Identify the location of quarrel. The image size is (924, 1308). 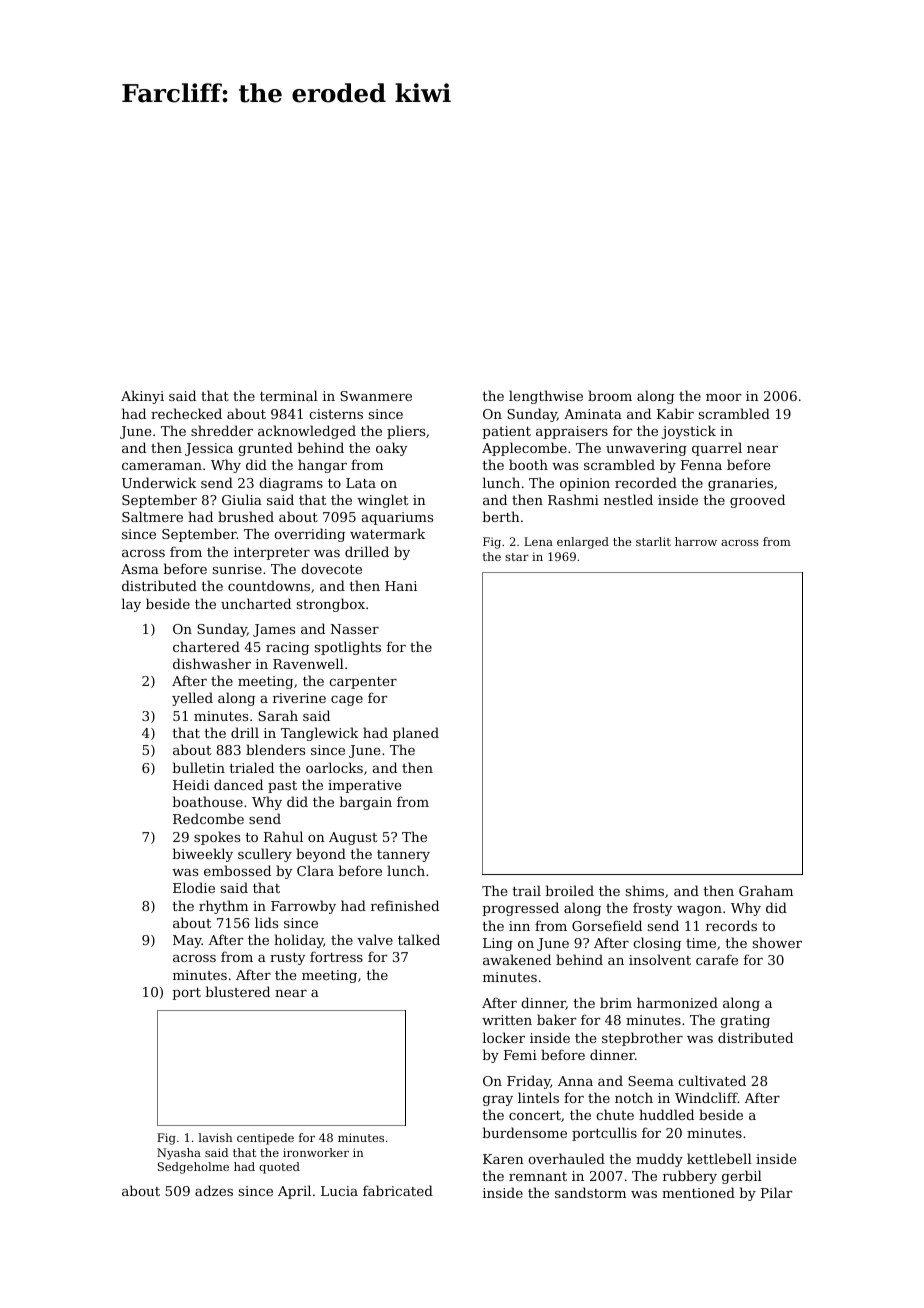
(717, 449).
